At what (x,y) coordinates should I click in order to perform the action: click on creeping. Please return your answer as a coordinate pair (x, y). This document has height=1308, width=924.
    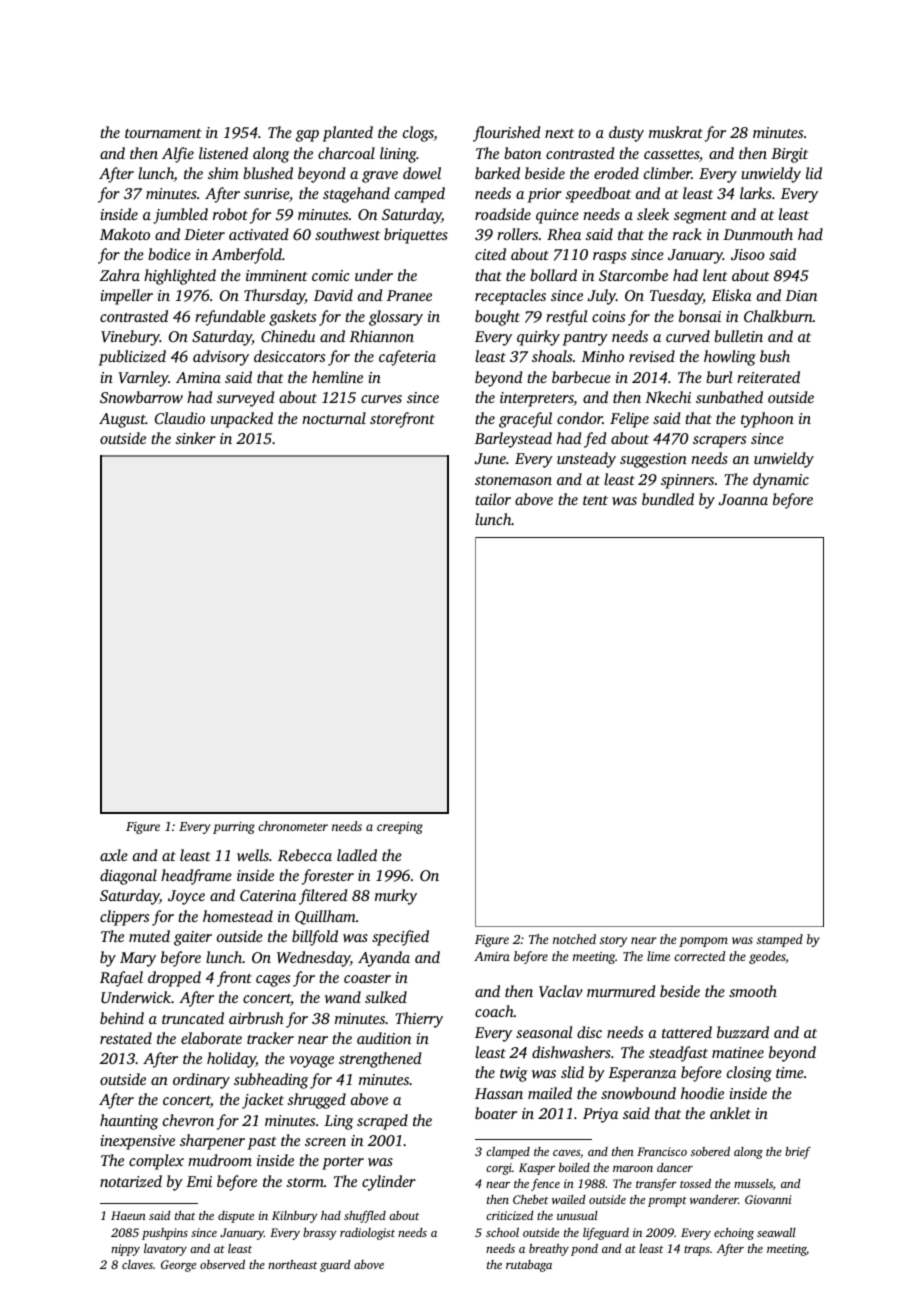
    Looking at the image, I should click on (400, 828).
